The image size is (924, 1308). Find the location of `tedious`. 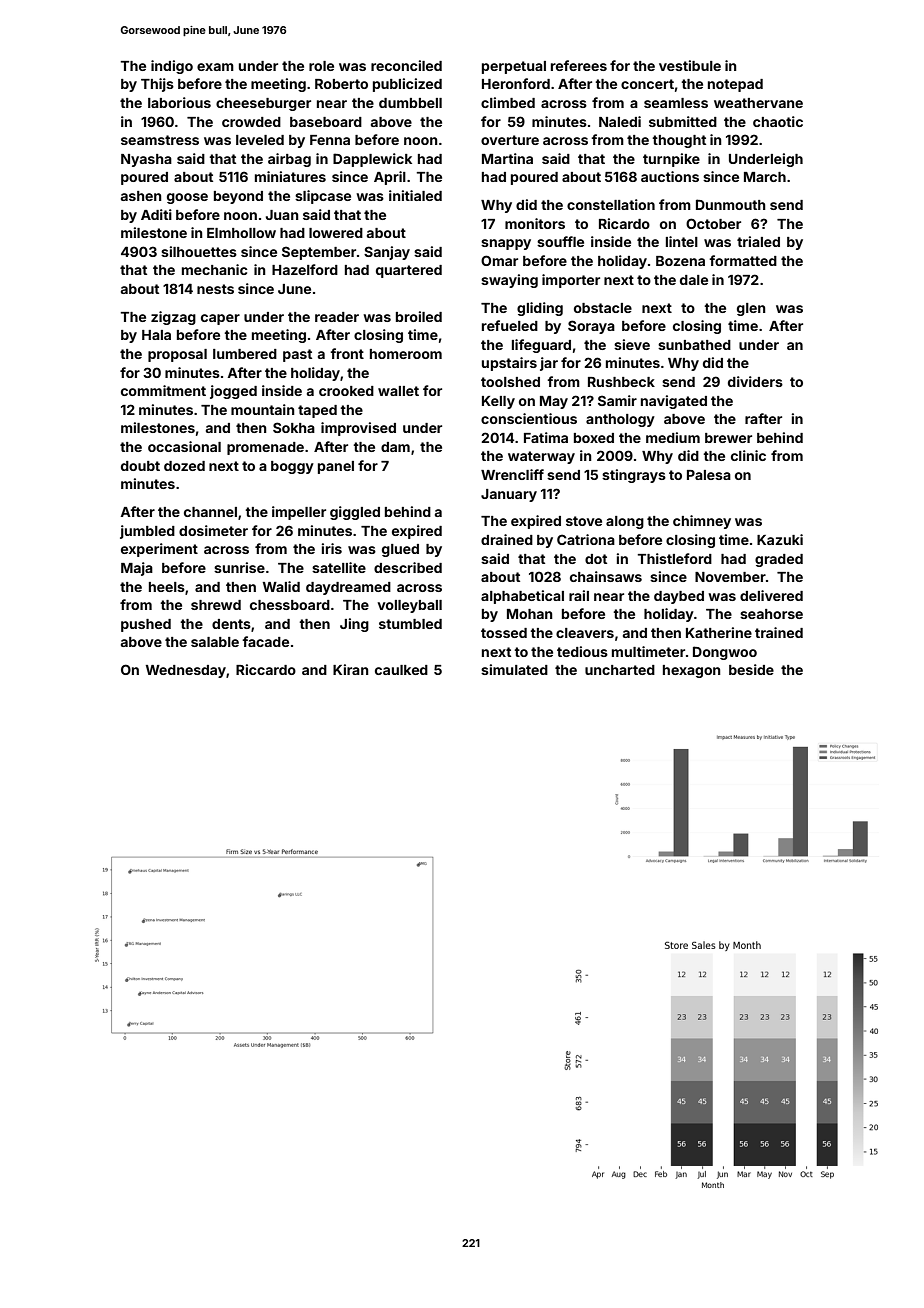

tedious is located at coordinates (582, 651).
